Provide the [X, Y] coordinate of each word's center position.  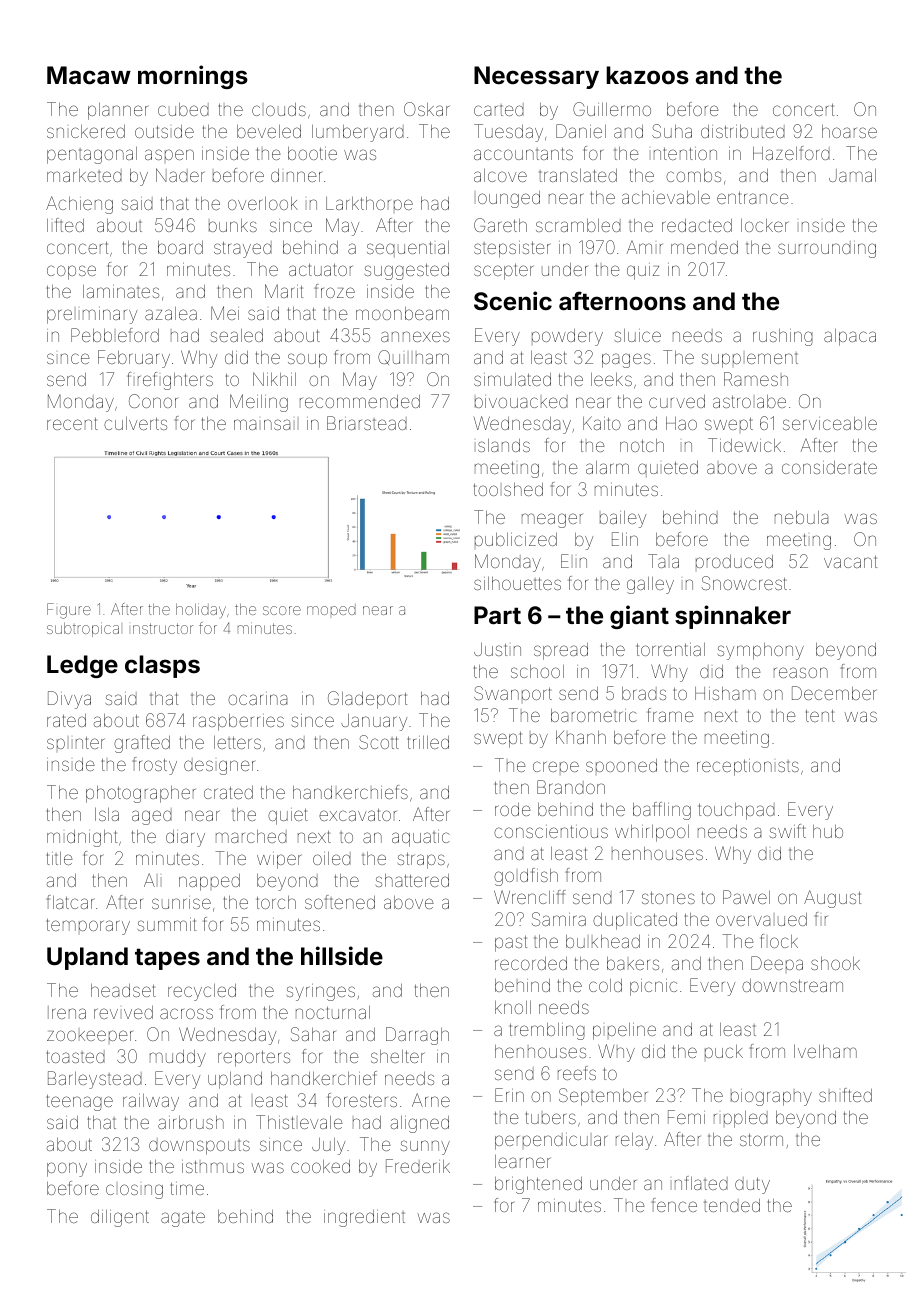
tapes [167, 959]
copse [71, 272]
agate [183, 1218]
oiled [332, 858]
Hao [681, 423]
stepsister [512, 249]
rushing [783, 337]
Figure [69, 611]
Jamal [852, 175]
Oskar [426, 109]
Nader [180, 175]
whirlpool [652, 833]
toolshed [508, 489]
